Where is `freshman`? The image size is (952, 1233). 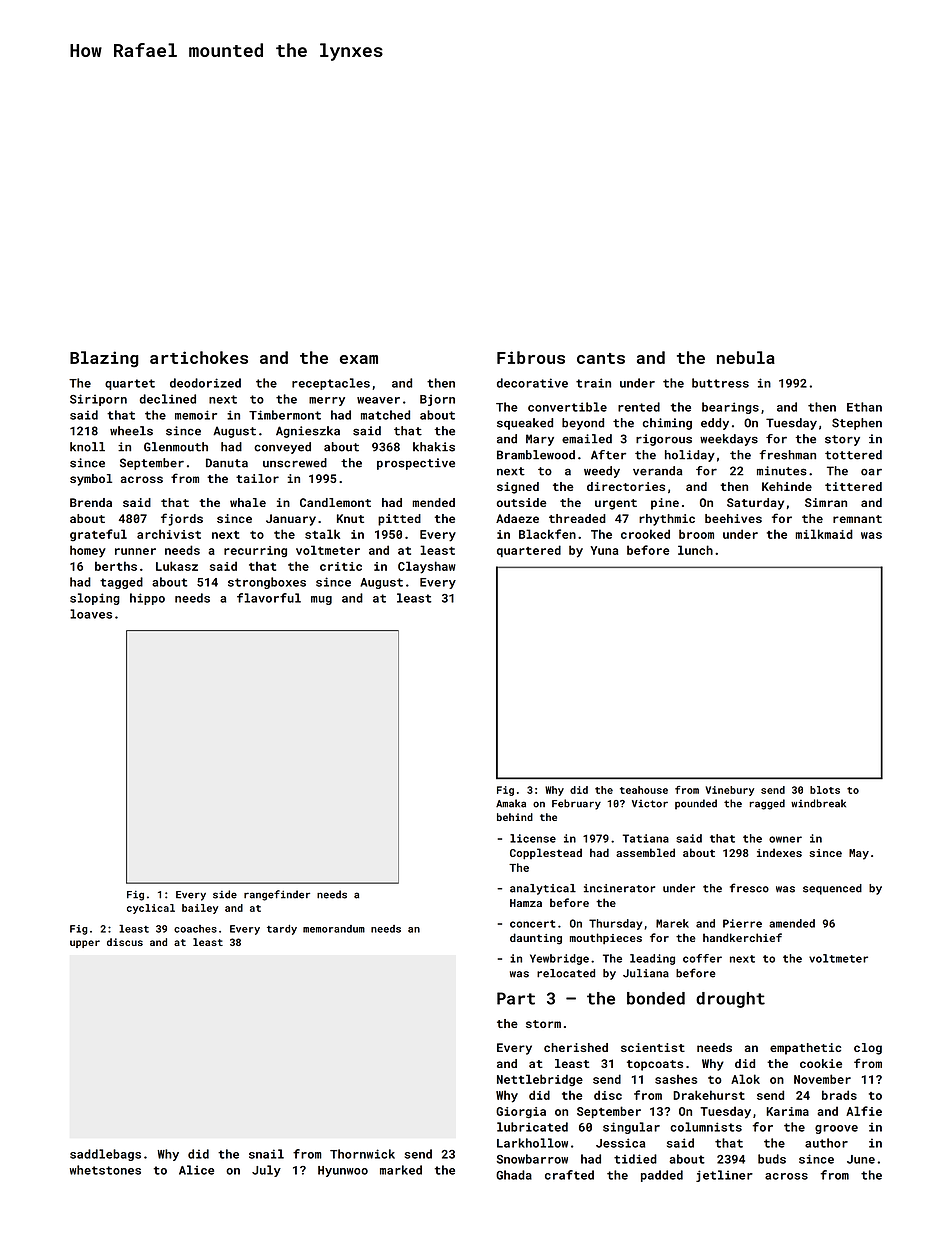 freshman is located at coordinates (787, 455).
